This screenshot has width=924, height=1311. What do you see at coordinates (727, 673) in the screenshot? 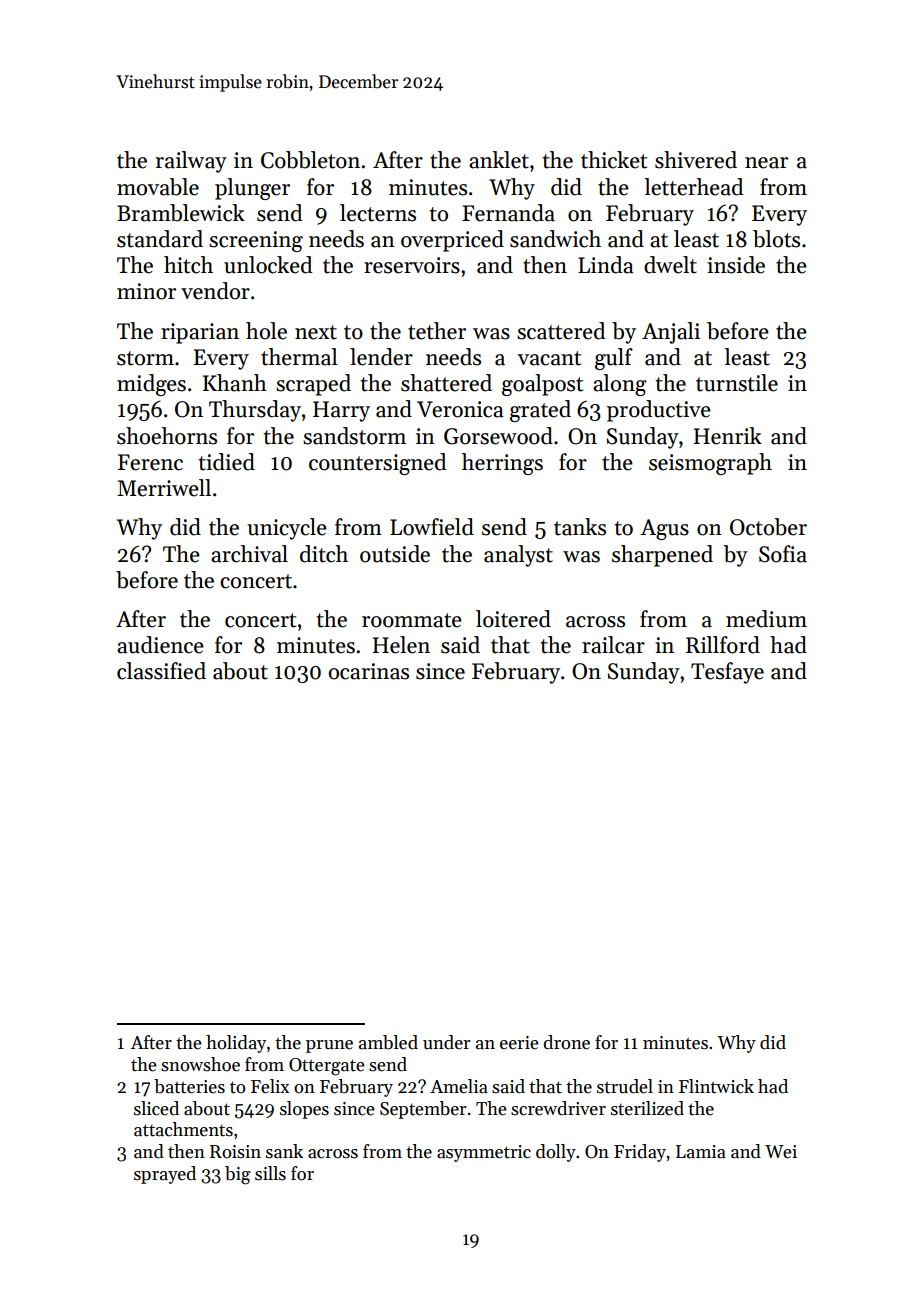
I see `Tesfaye` at bounding box center [727, 673].
